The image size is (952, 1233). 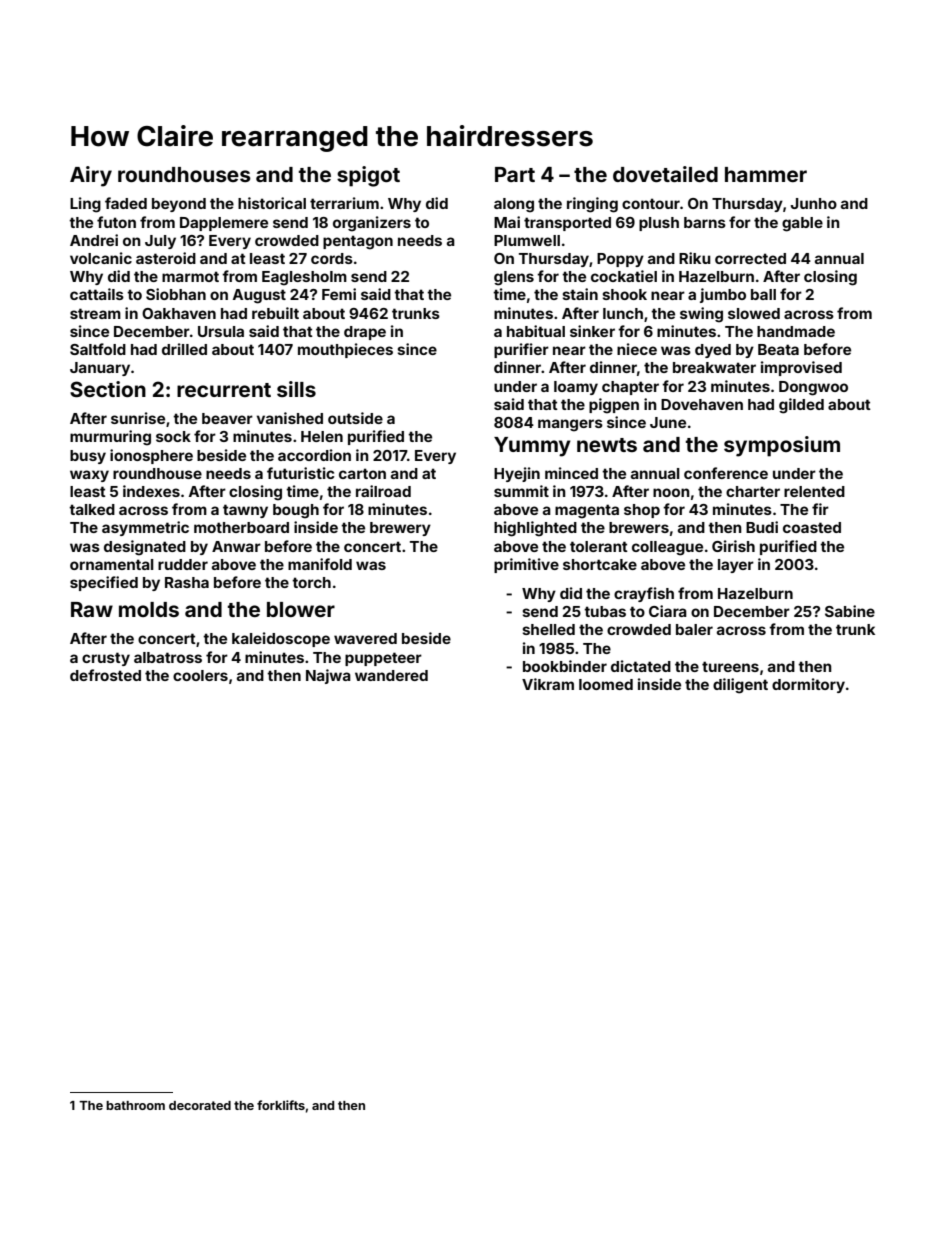 I want to click on Vikram, so click(x=548, y=684).
